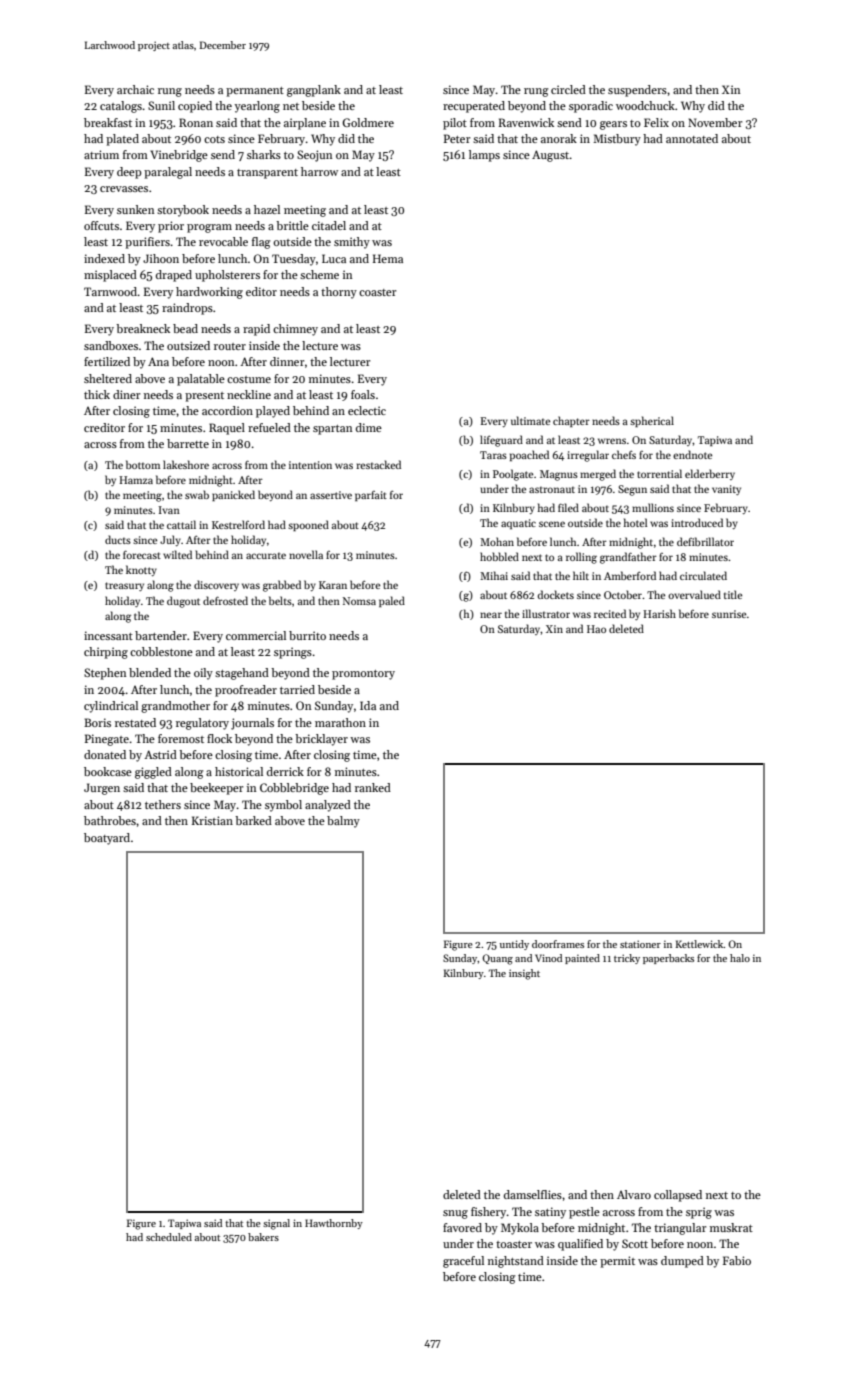 The width and height of the document is (849, 1400). What do you see at coordinates (216, 585) in the document?
I see `discovery` at bounding box center [216, 585].
